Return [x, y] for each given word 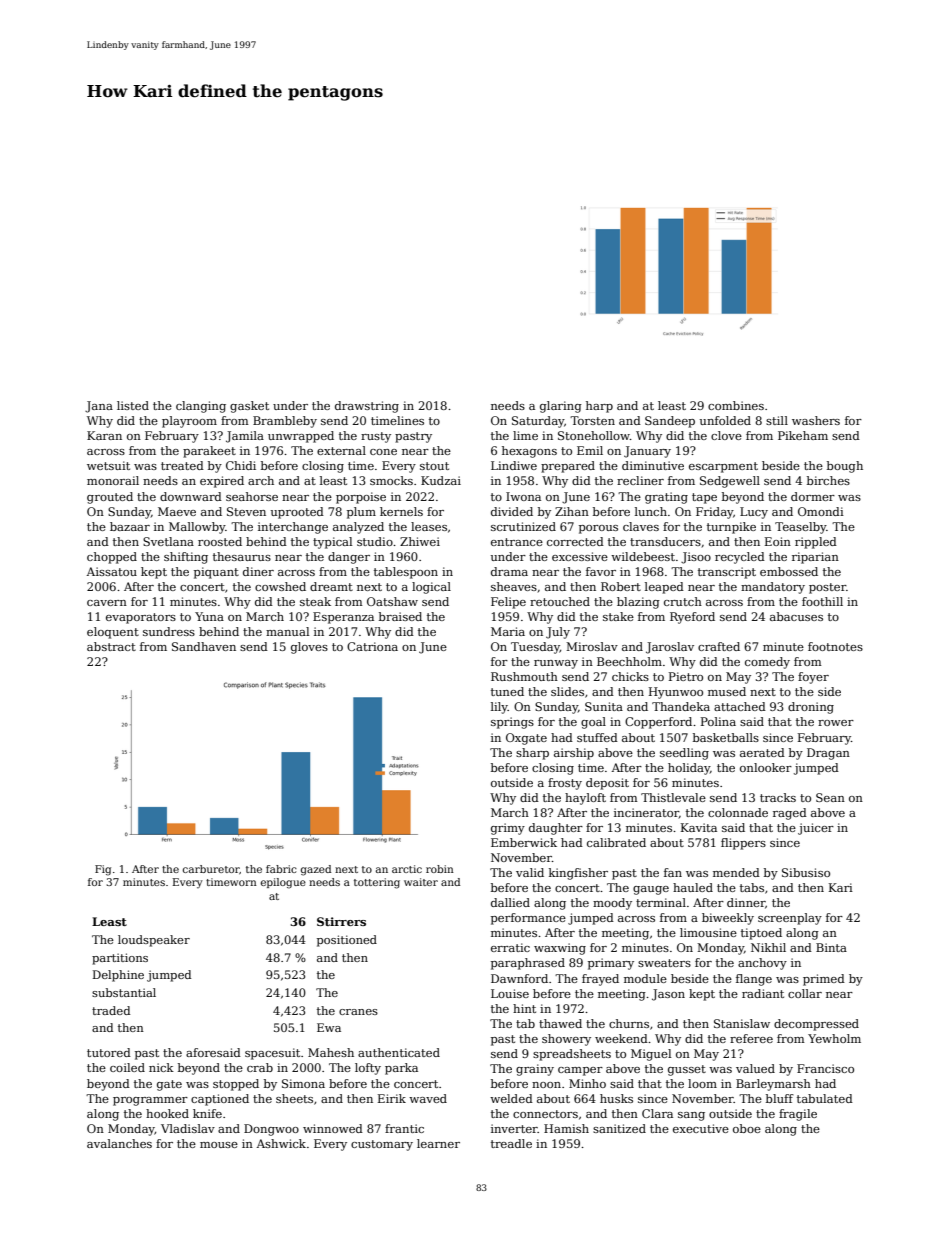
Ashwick [281, 1143]
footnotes [835, 646]
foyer [813, 678]
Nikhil [768, 947]
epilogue [283, 883]
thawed [560, 1023]
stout [434, 466]
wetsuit [108, 465]
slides [567, 691]
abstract [111, 646]
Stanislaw [742, 1023]
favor [601, 571]
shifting [186, 558]
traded [111, 1010]
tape [704, 498]
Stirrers [341, 921]
